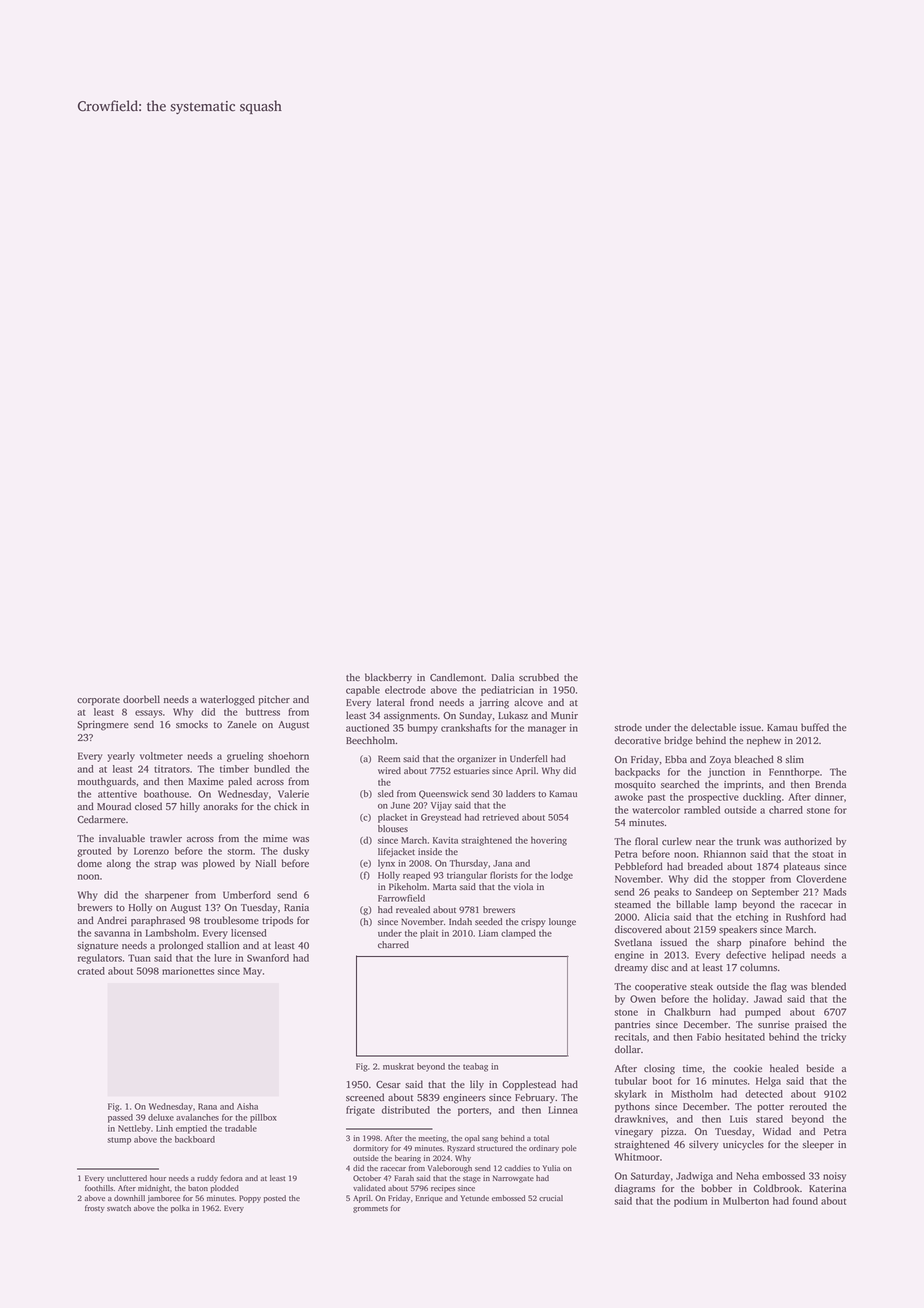 This page has width=924, height=1308. What do you see at coordinates (141, 699) in the page?
I see `doorbell` at bounding box center [141, 699].
